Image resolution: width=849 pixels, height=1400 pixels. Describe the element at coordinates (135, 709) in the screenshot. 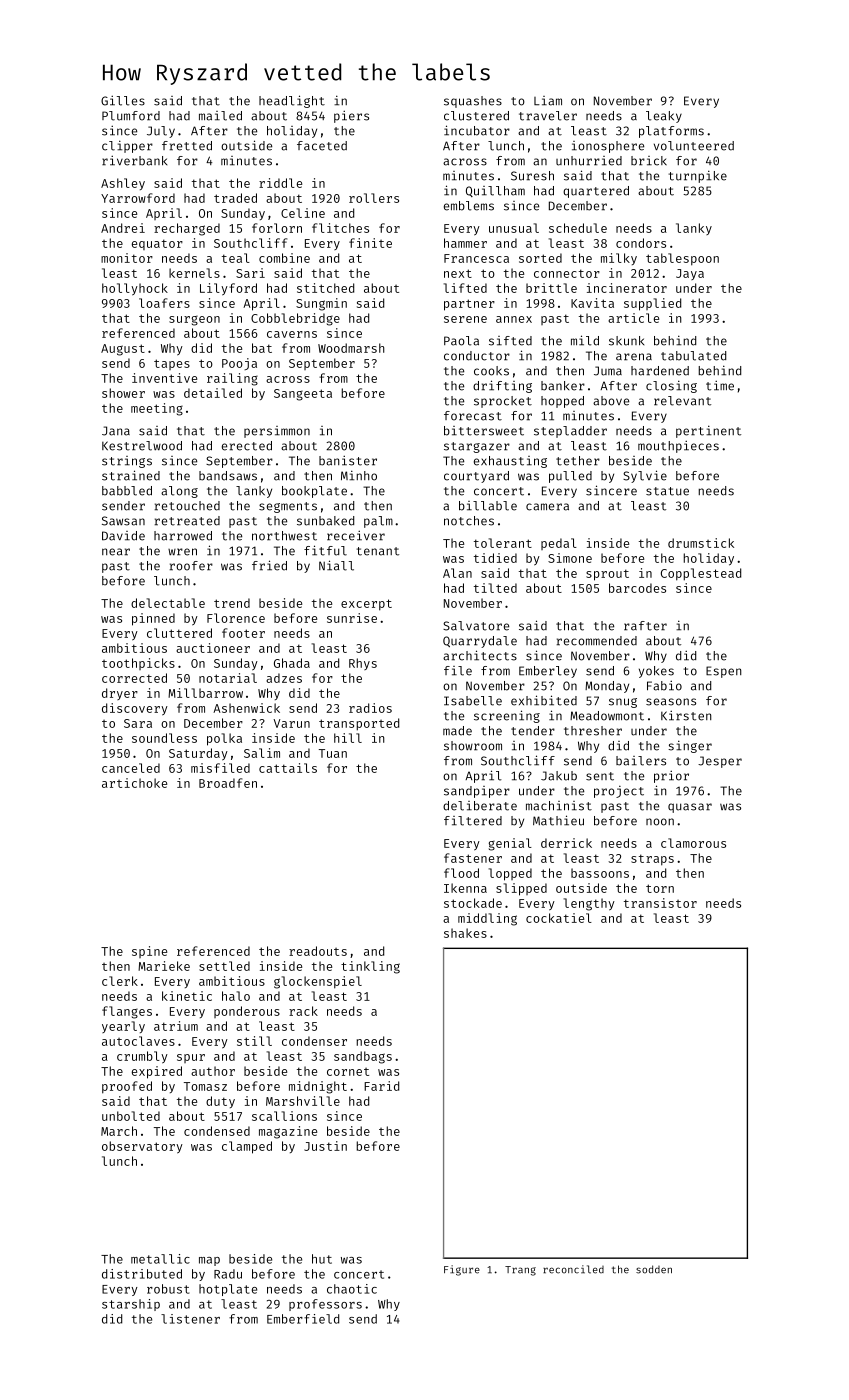

I see `discovery` at that location.
